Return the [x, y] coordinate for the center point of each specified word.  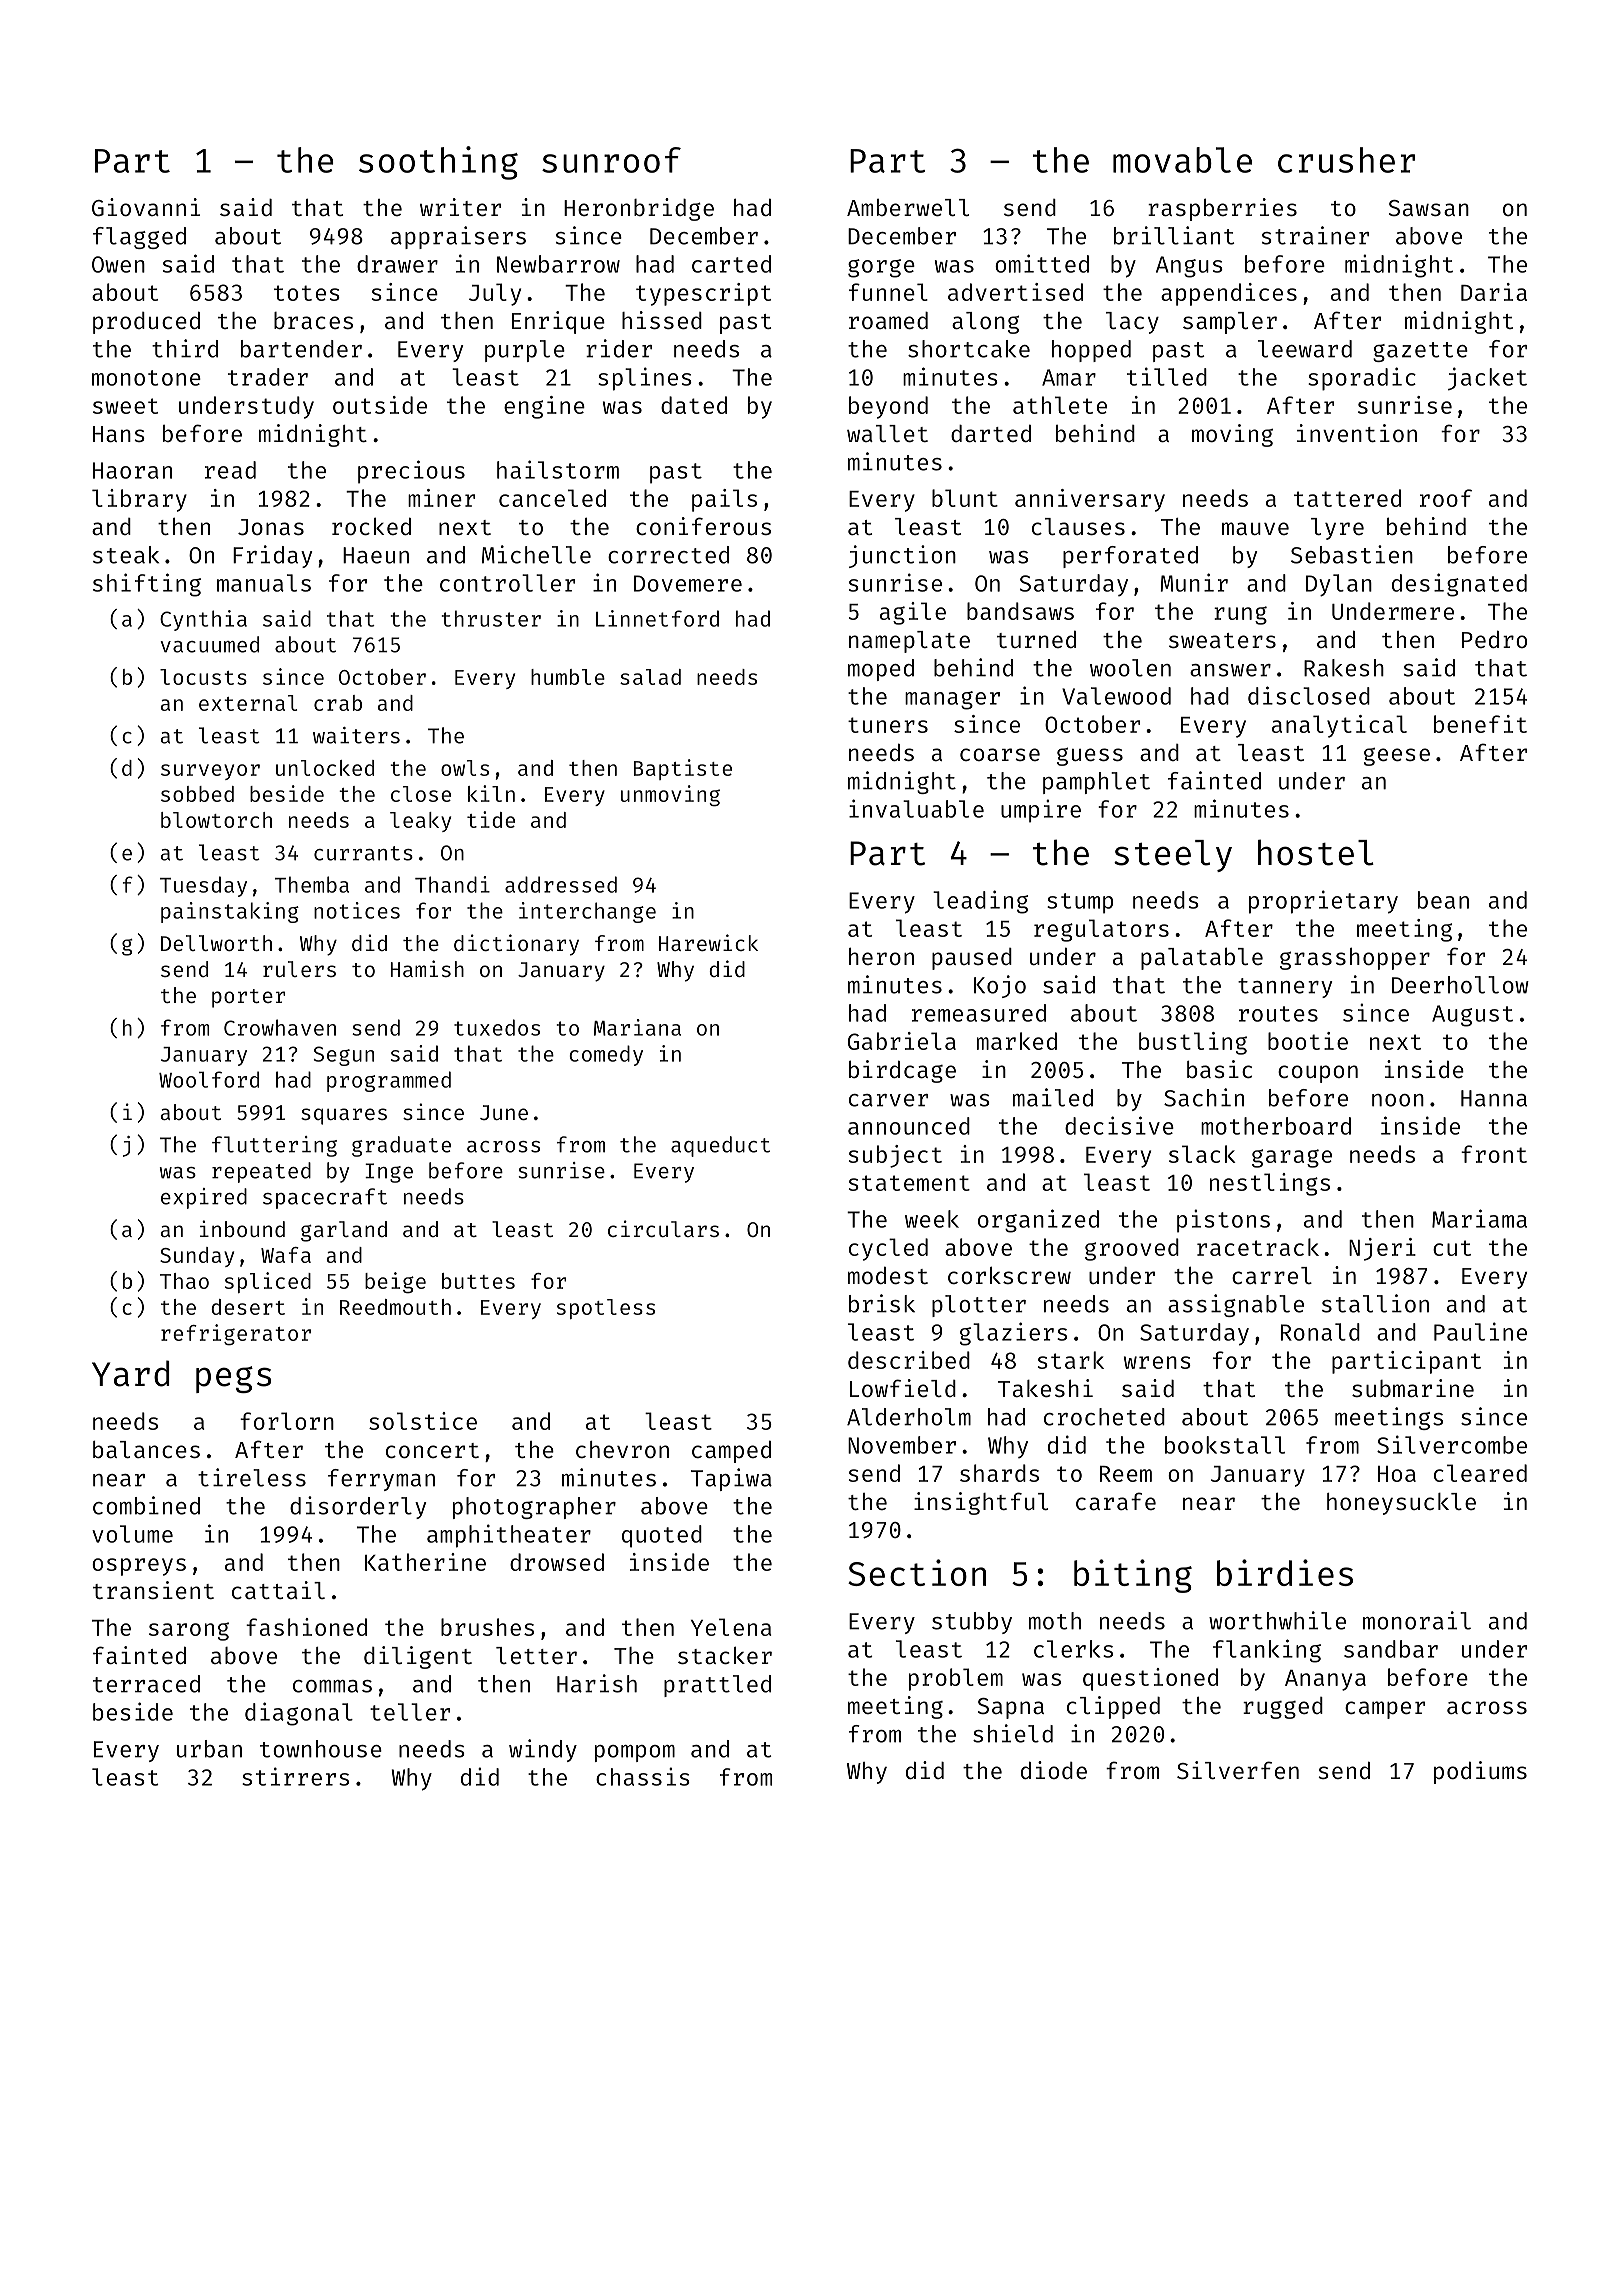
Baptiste [683, 769]
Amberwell [908, 207]
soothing [438, 163]
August [1472, 1016]
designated [1459, 585]
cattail [278, 1590]
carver [888, 1100]
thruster [491, 618]
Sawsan [1429, 208]
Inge [389, 1173]
